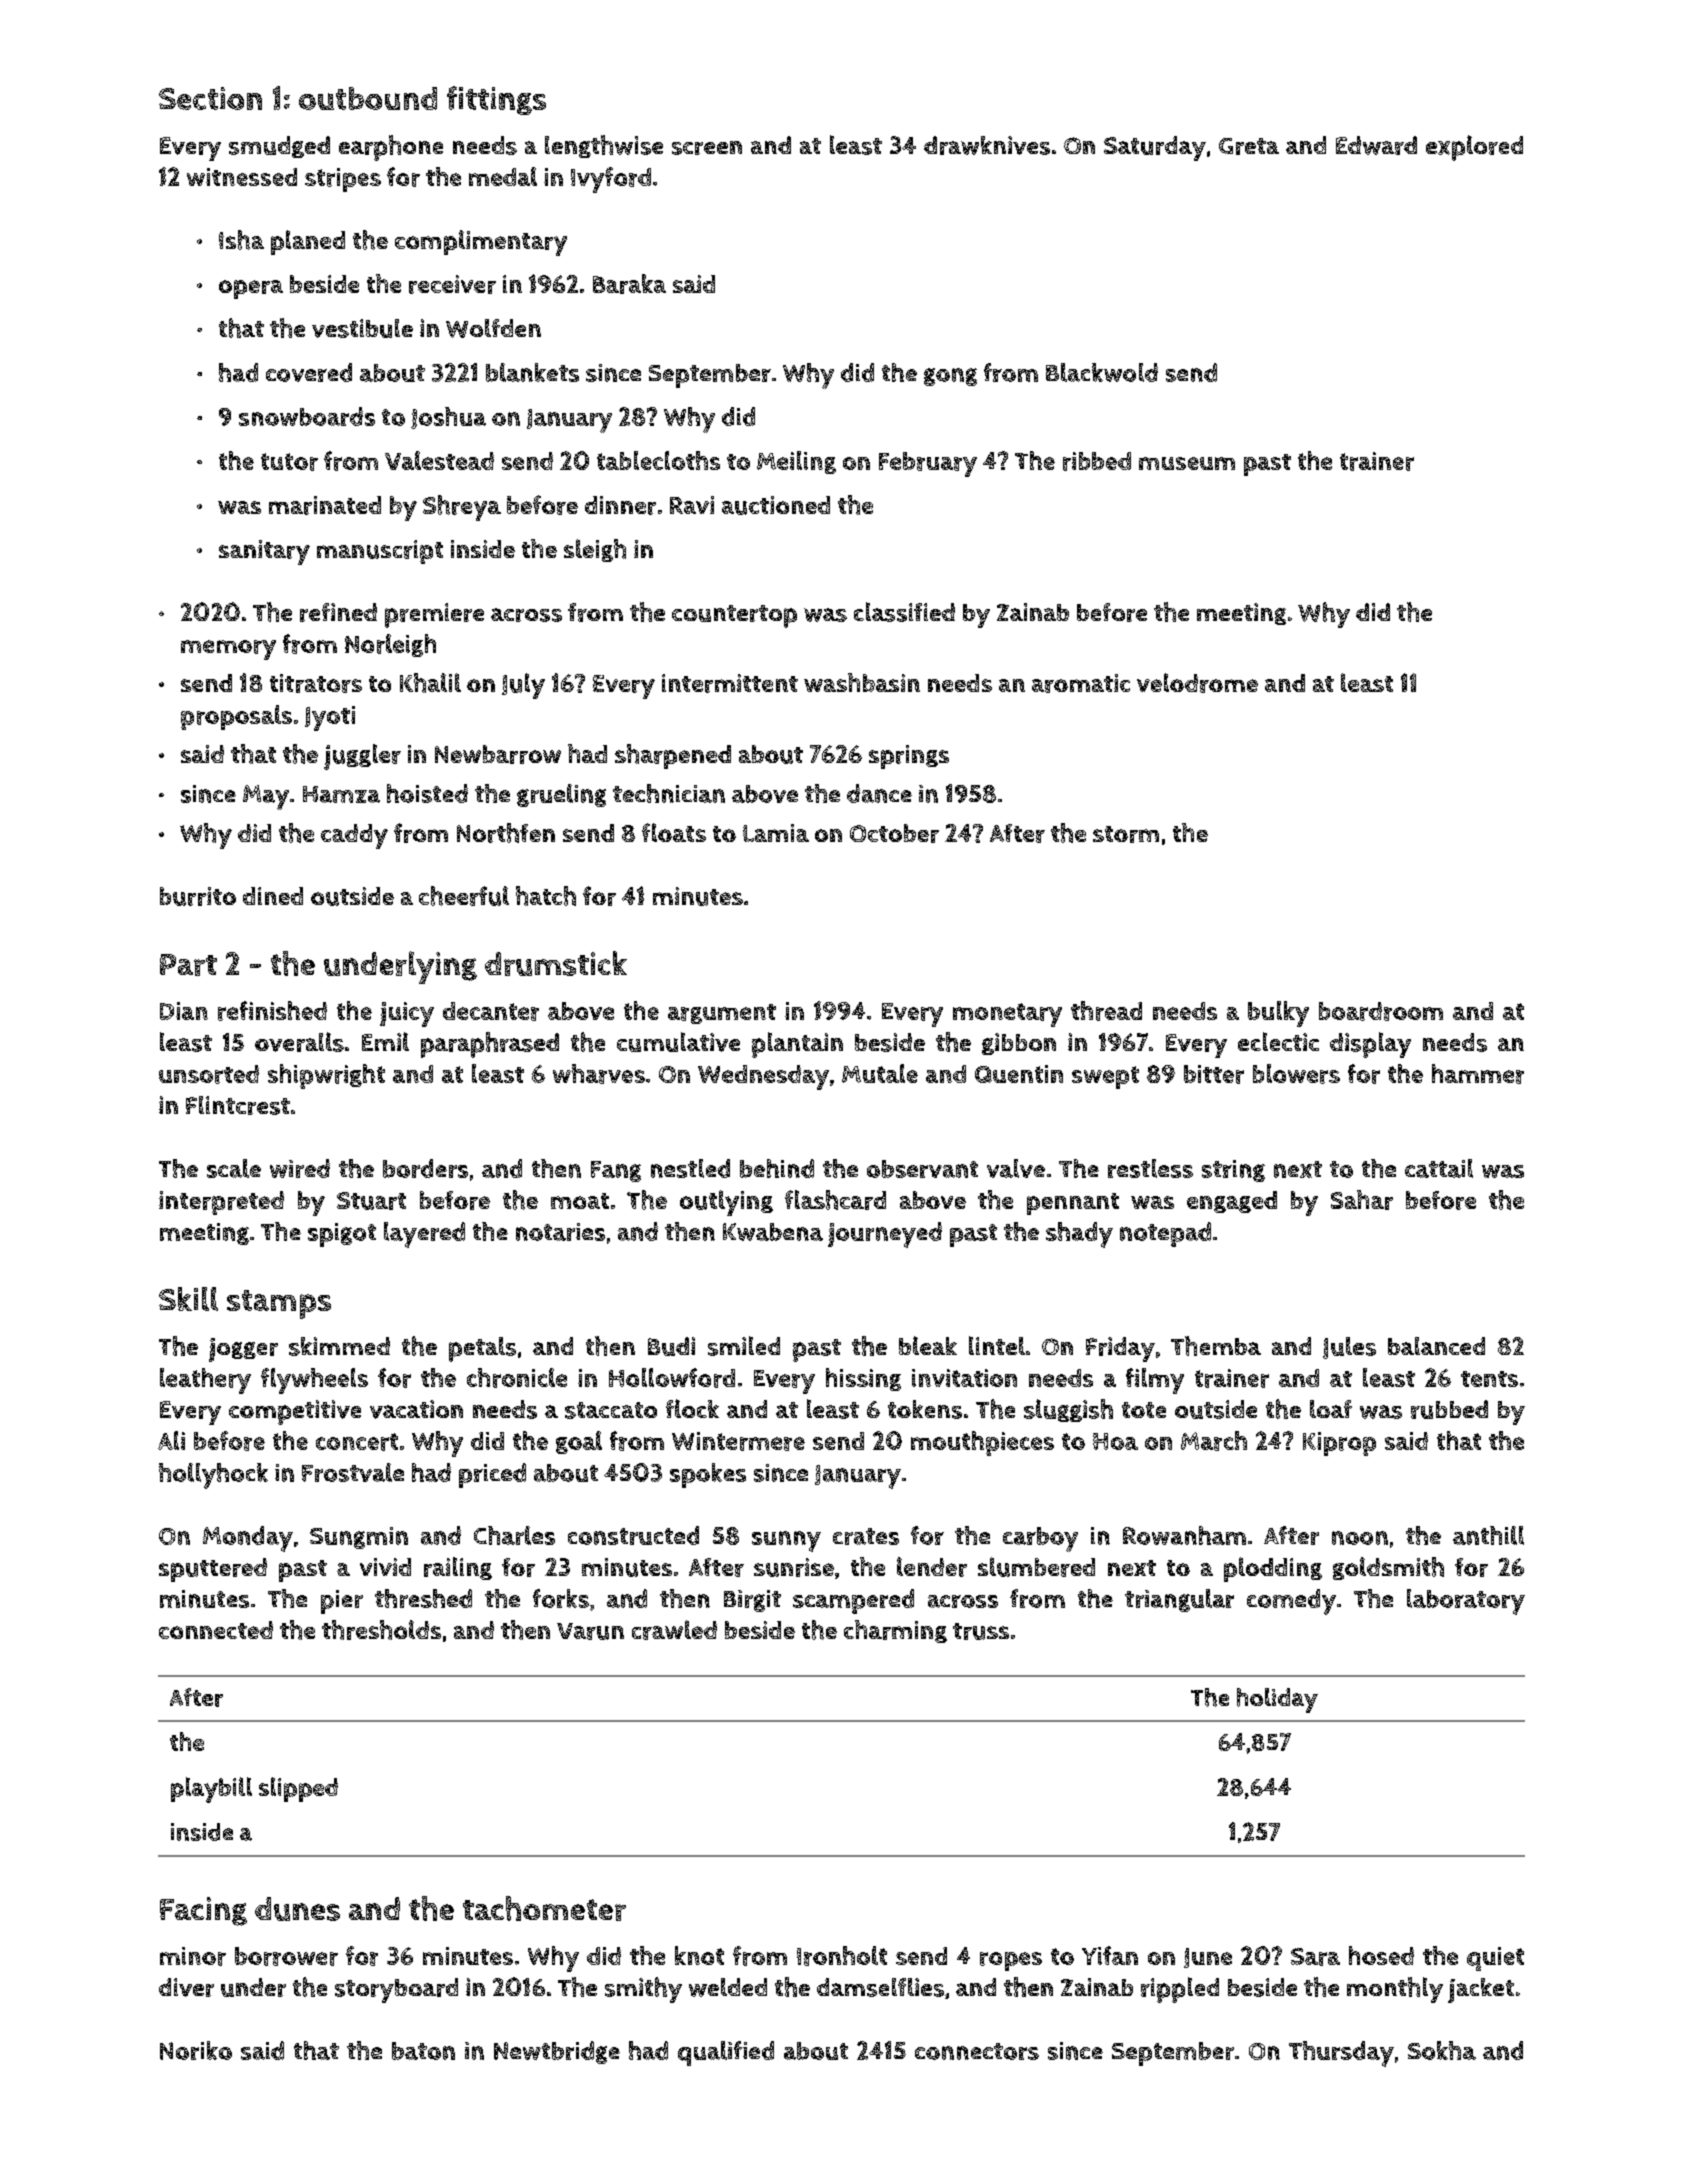 The image size is (1683, 2178). I want to click on hissing, so click(863, 1379).
